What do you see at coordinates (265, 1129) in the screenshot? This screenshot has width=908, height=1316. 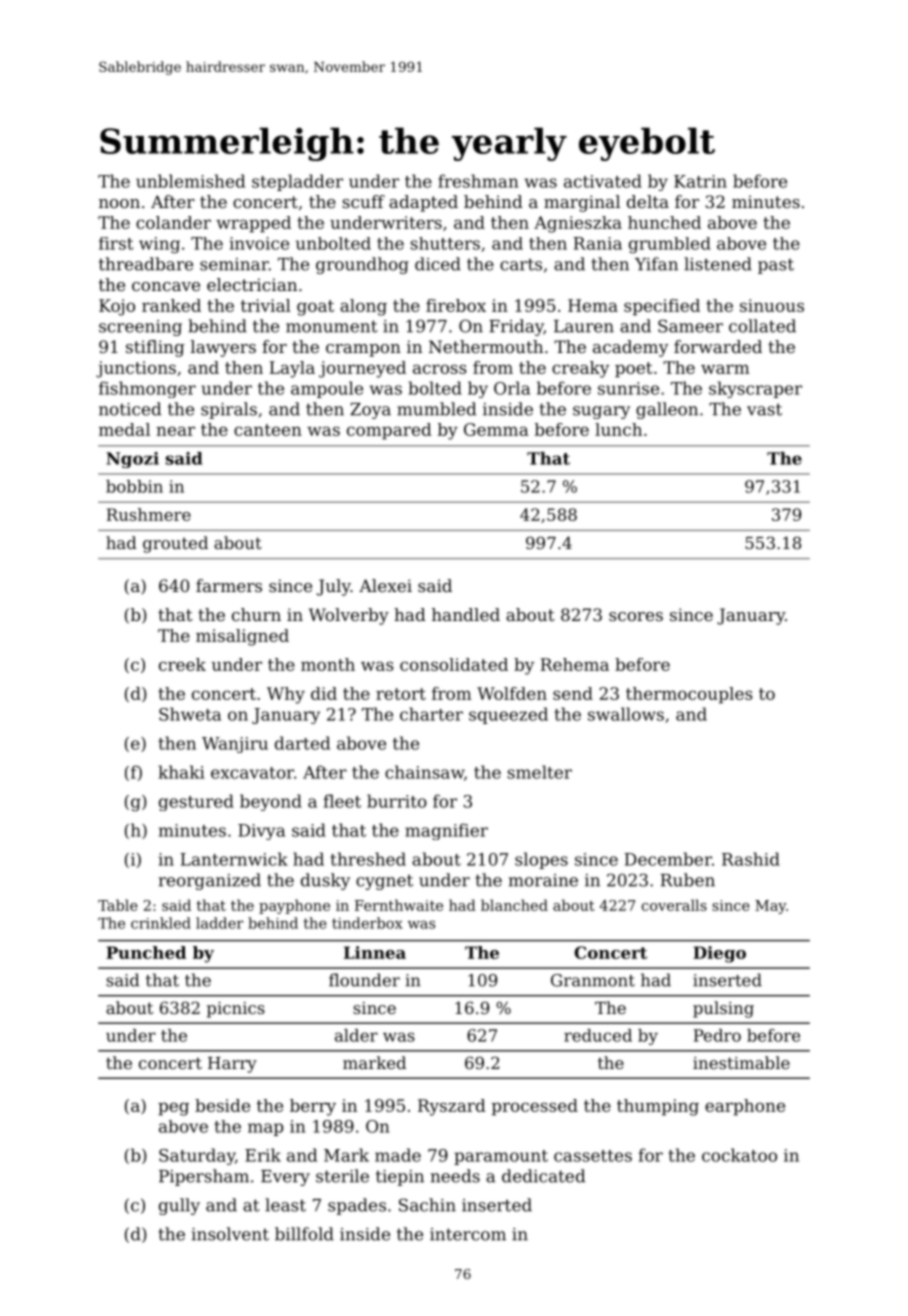 I see `map` at bounding box center [265, 1129].
